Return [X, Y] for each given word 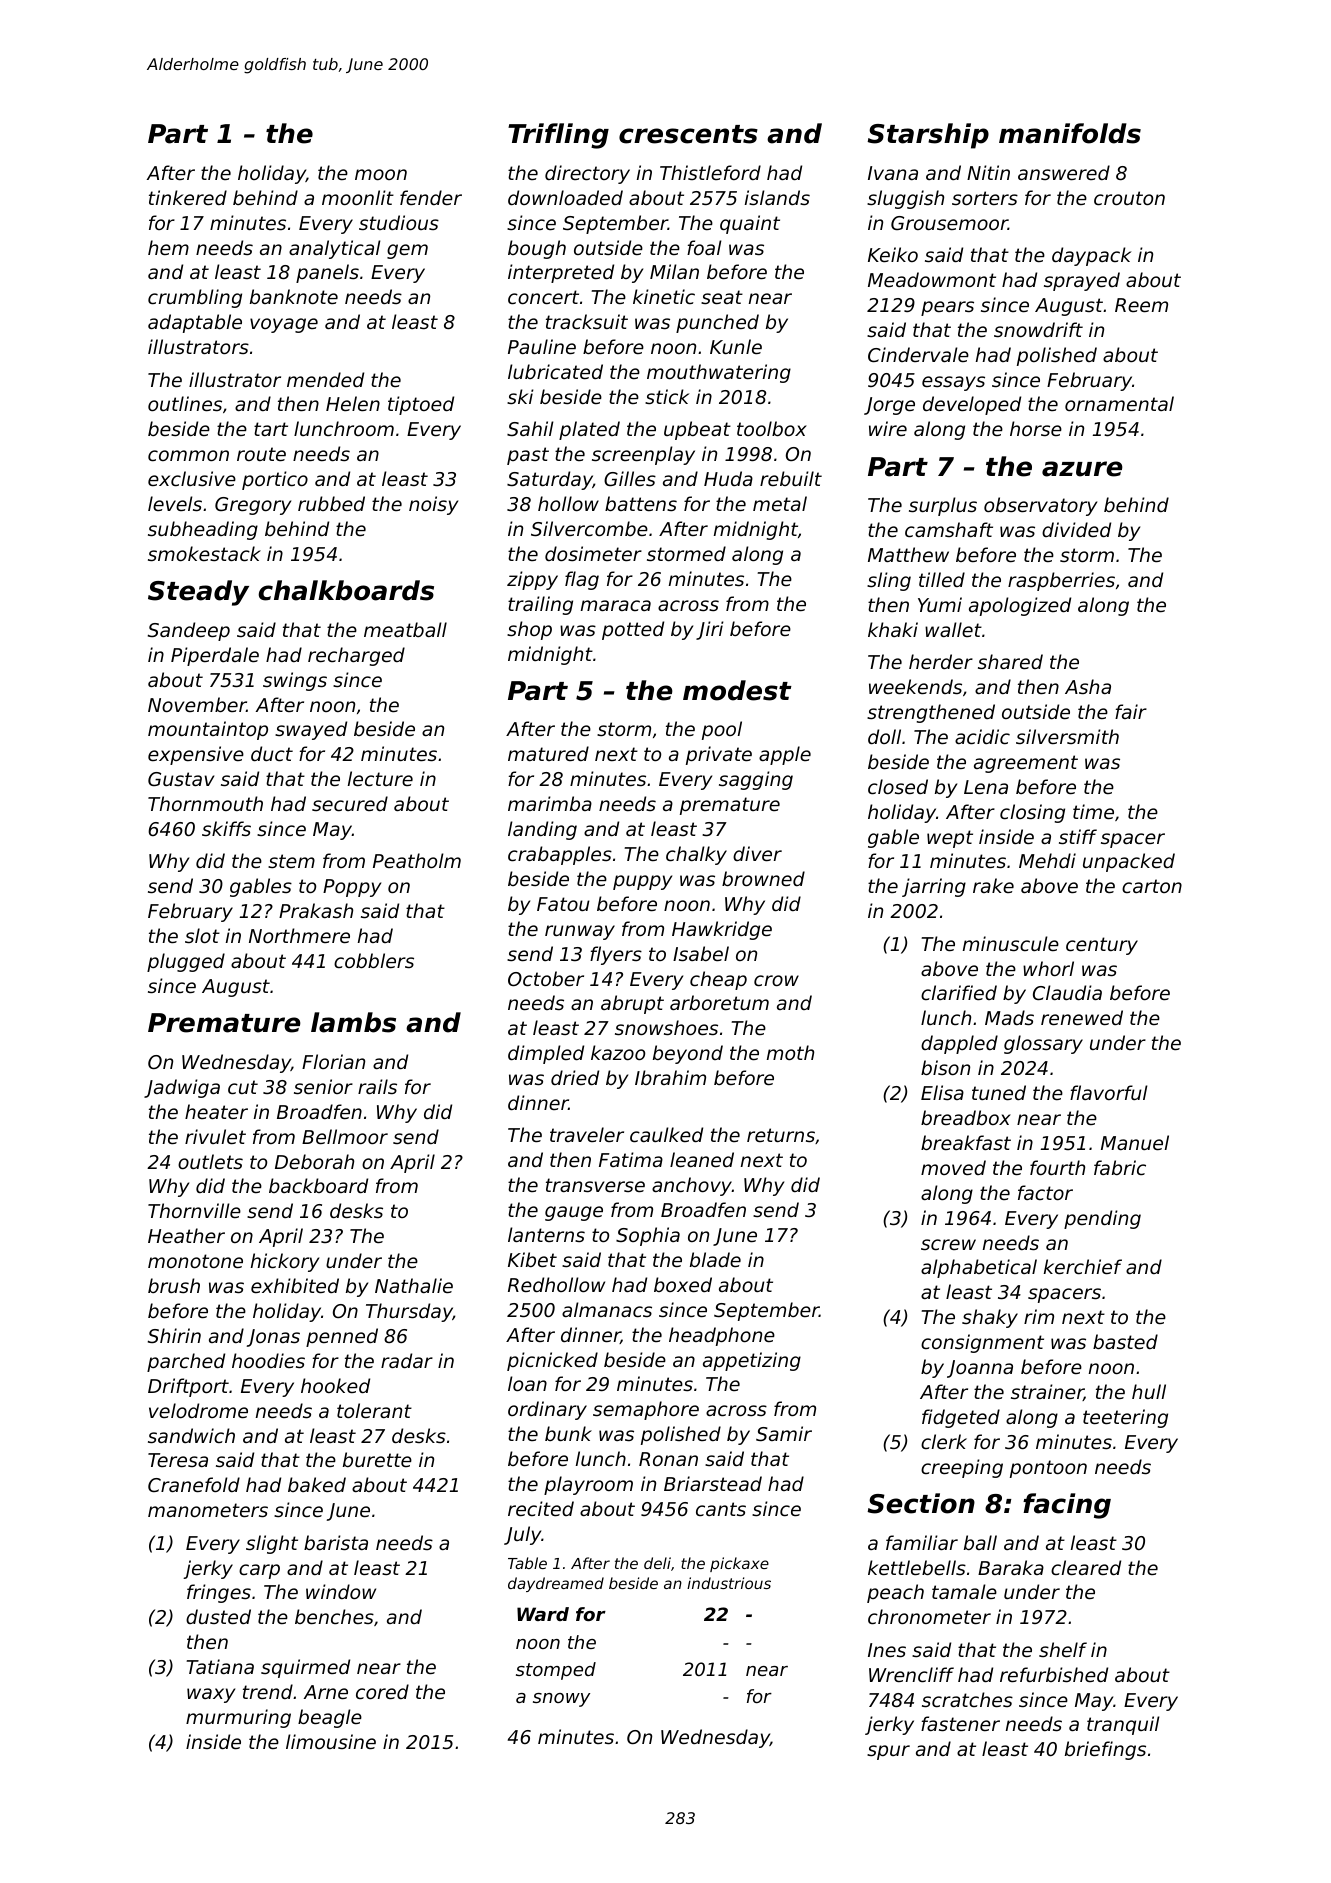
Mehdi [1047, 860]
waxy [211, 1695]
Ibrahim [670, 1077]
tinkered [188, 197]
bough [537, 249]
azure [1082, 469]
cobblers [374, 960]
